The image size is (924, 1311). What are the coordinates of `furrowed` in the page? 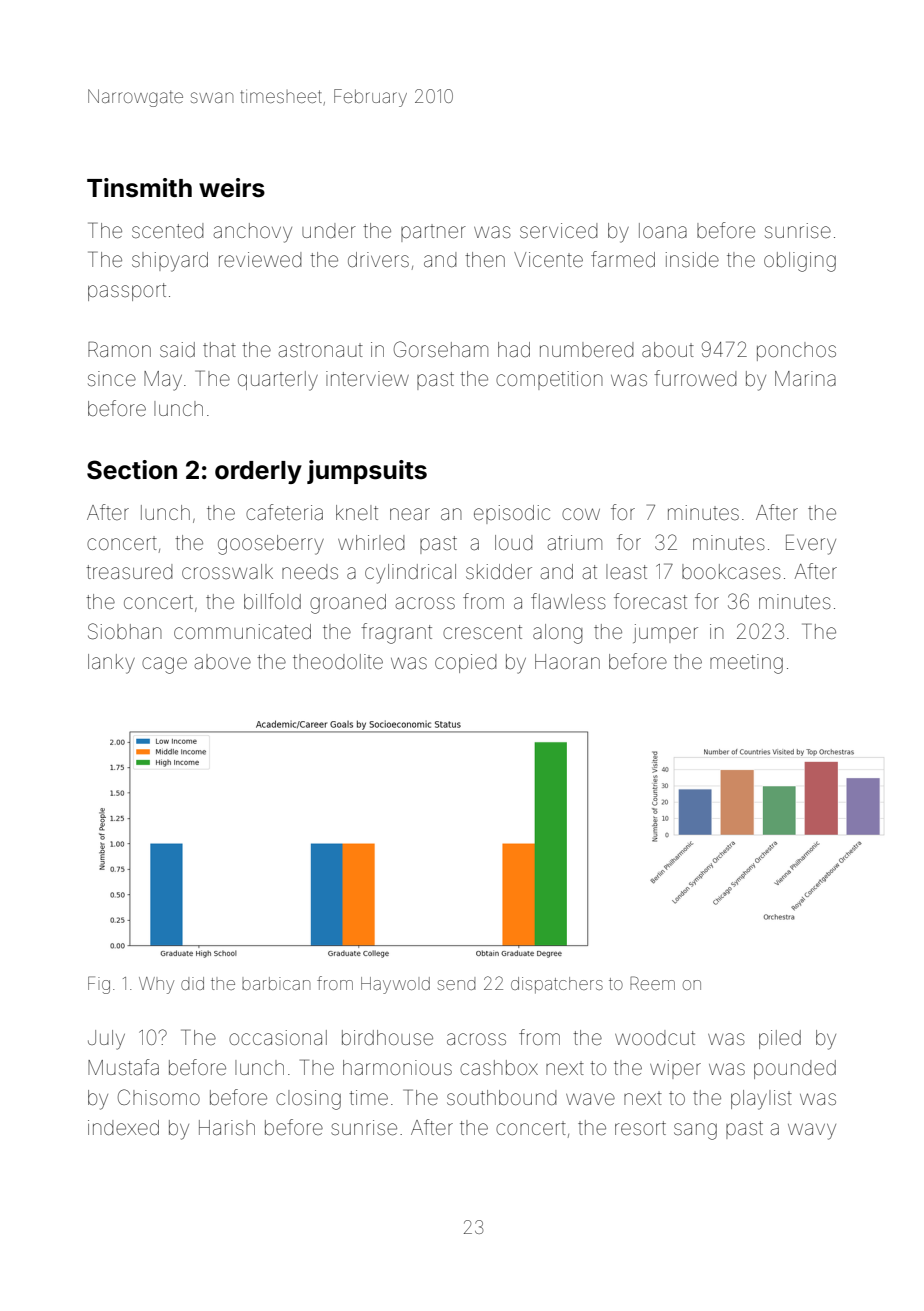 It's located at (695, 378).
